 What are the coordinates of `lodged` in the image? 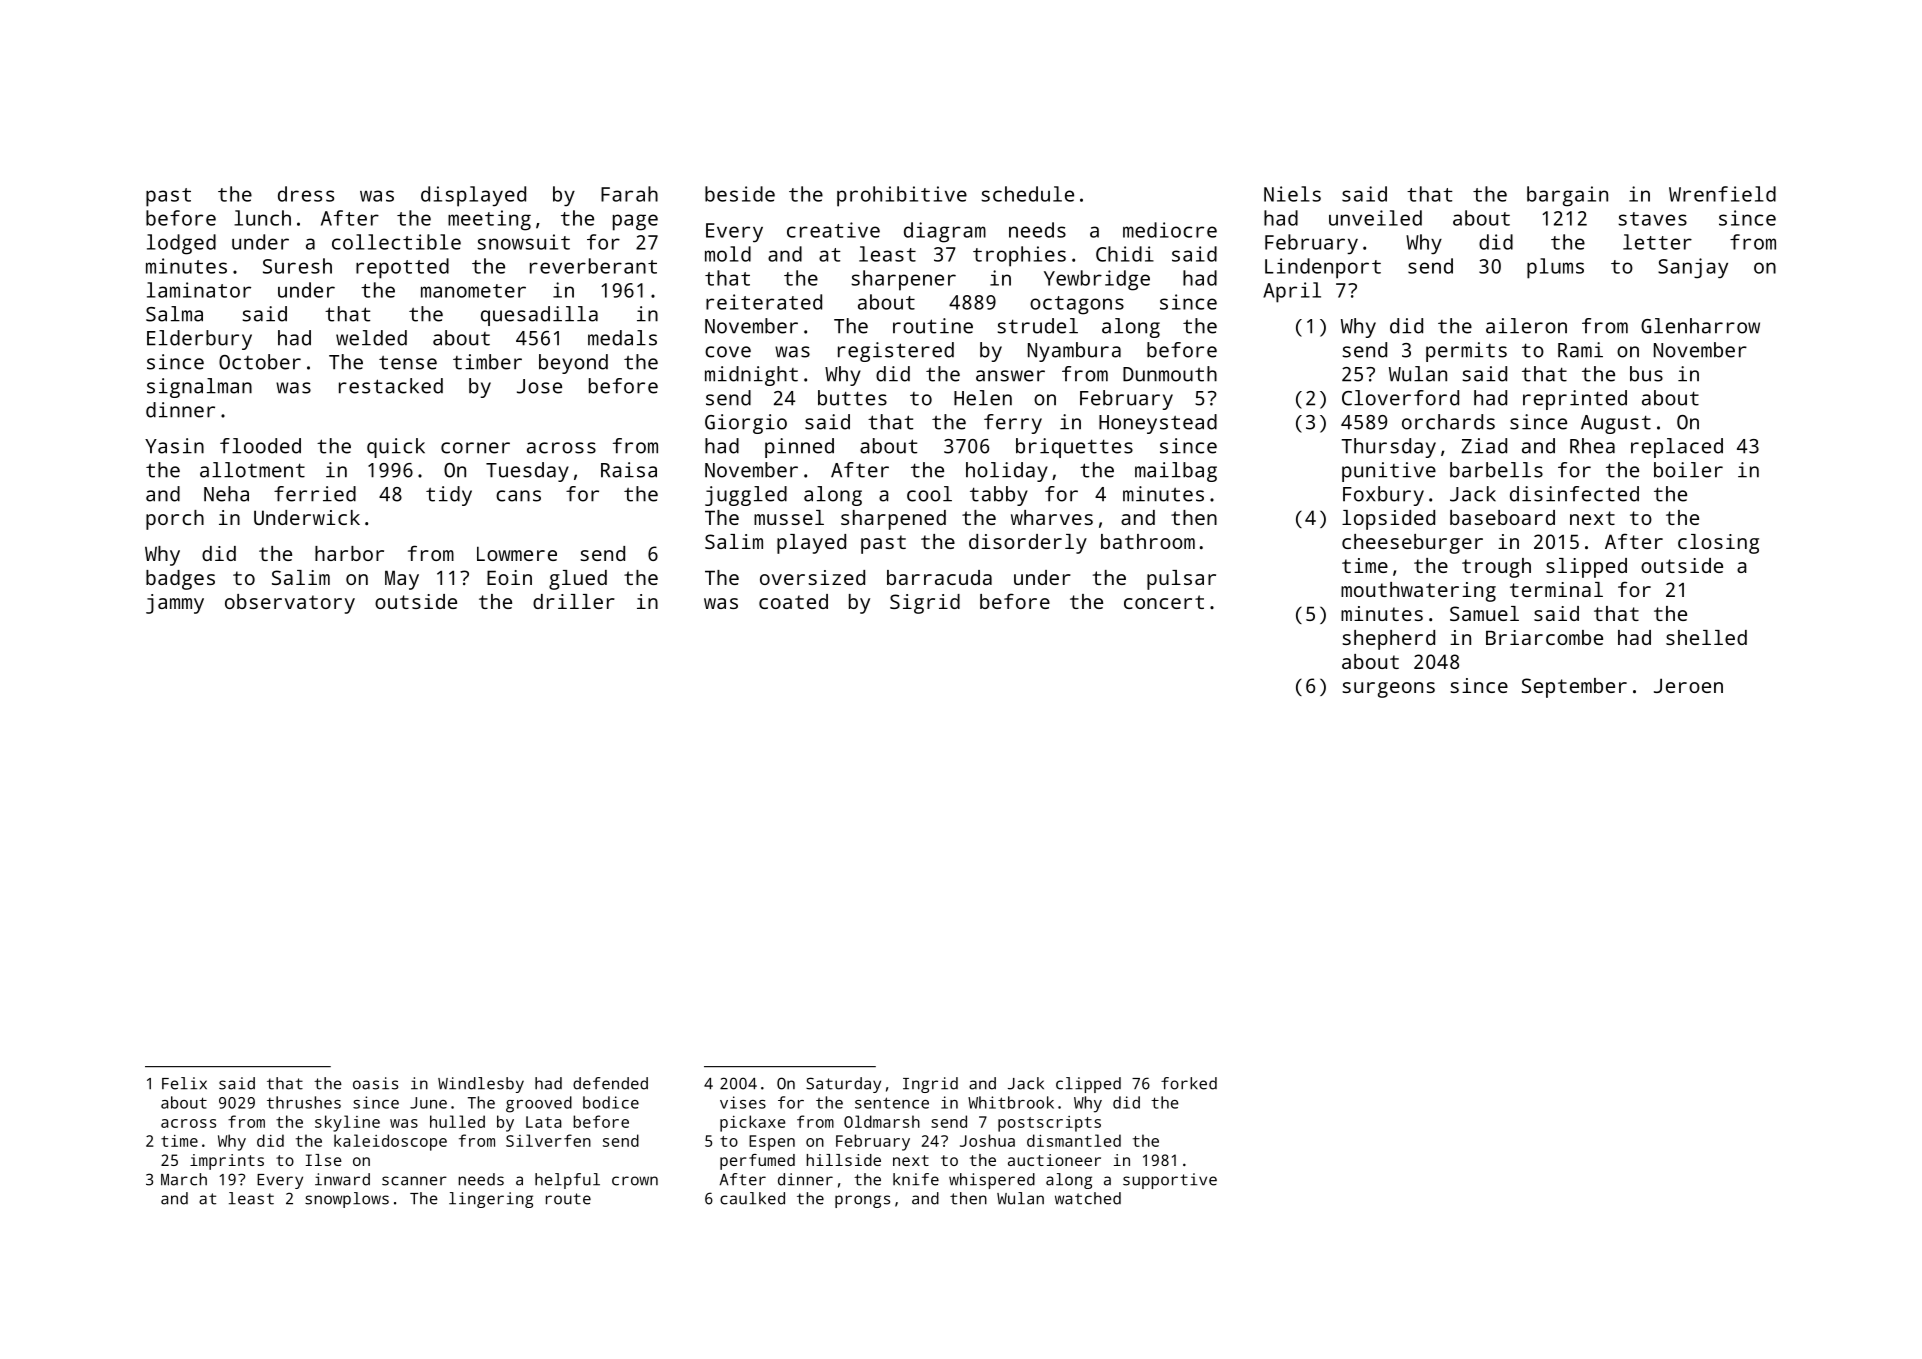 It's located at (181, 244).
